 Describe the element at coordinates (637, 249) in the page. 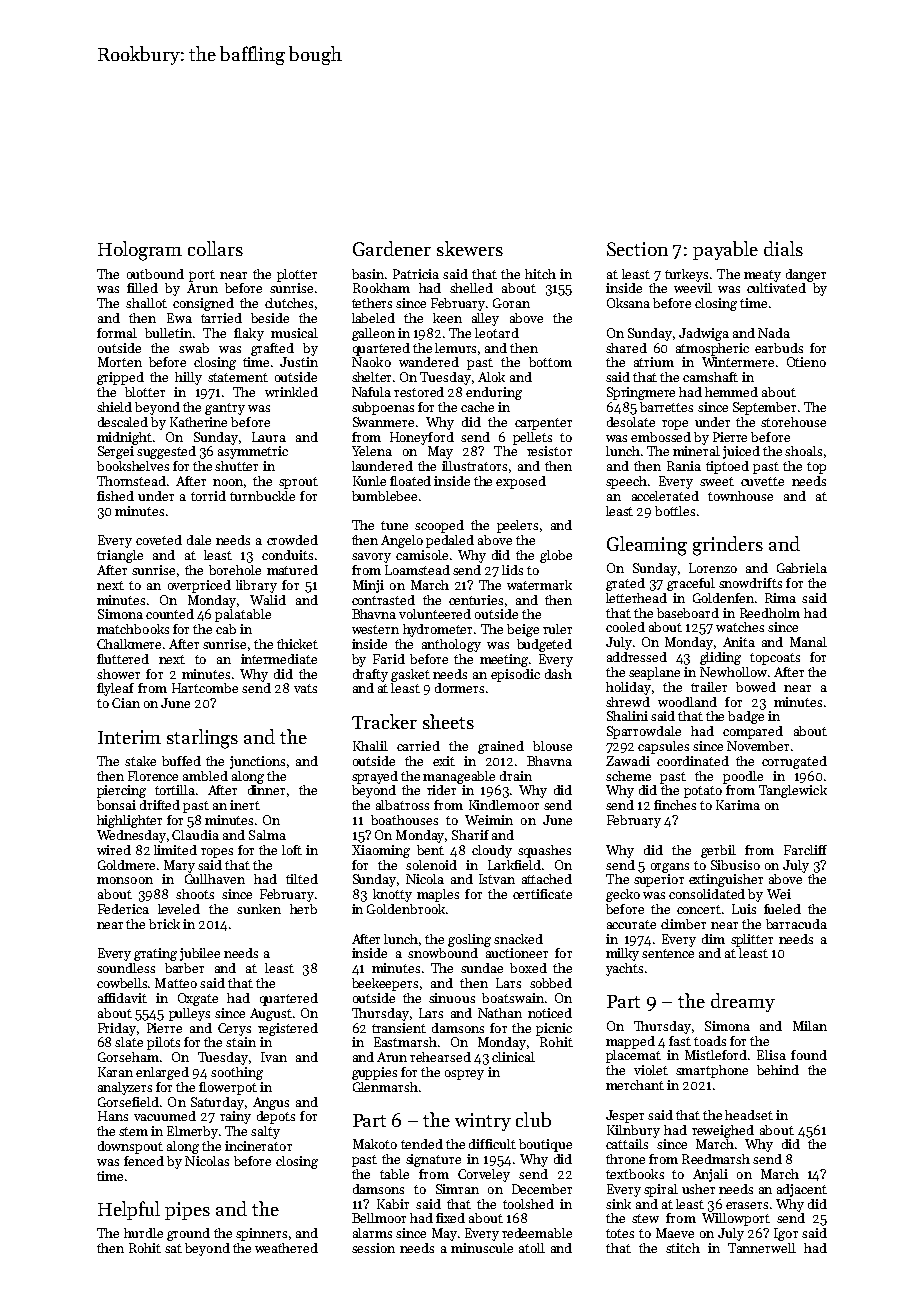

I see `Section` at that location.
